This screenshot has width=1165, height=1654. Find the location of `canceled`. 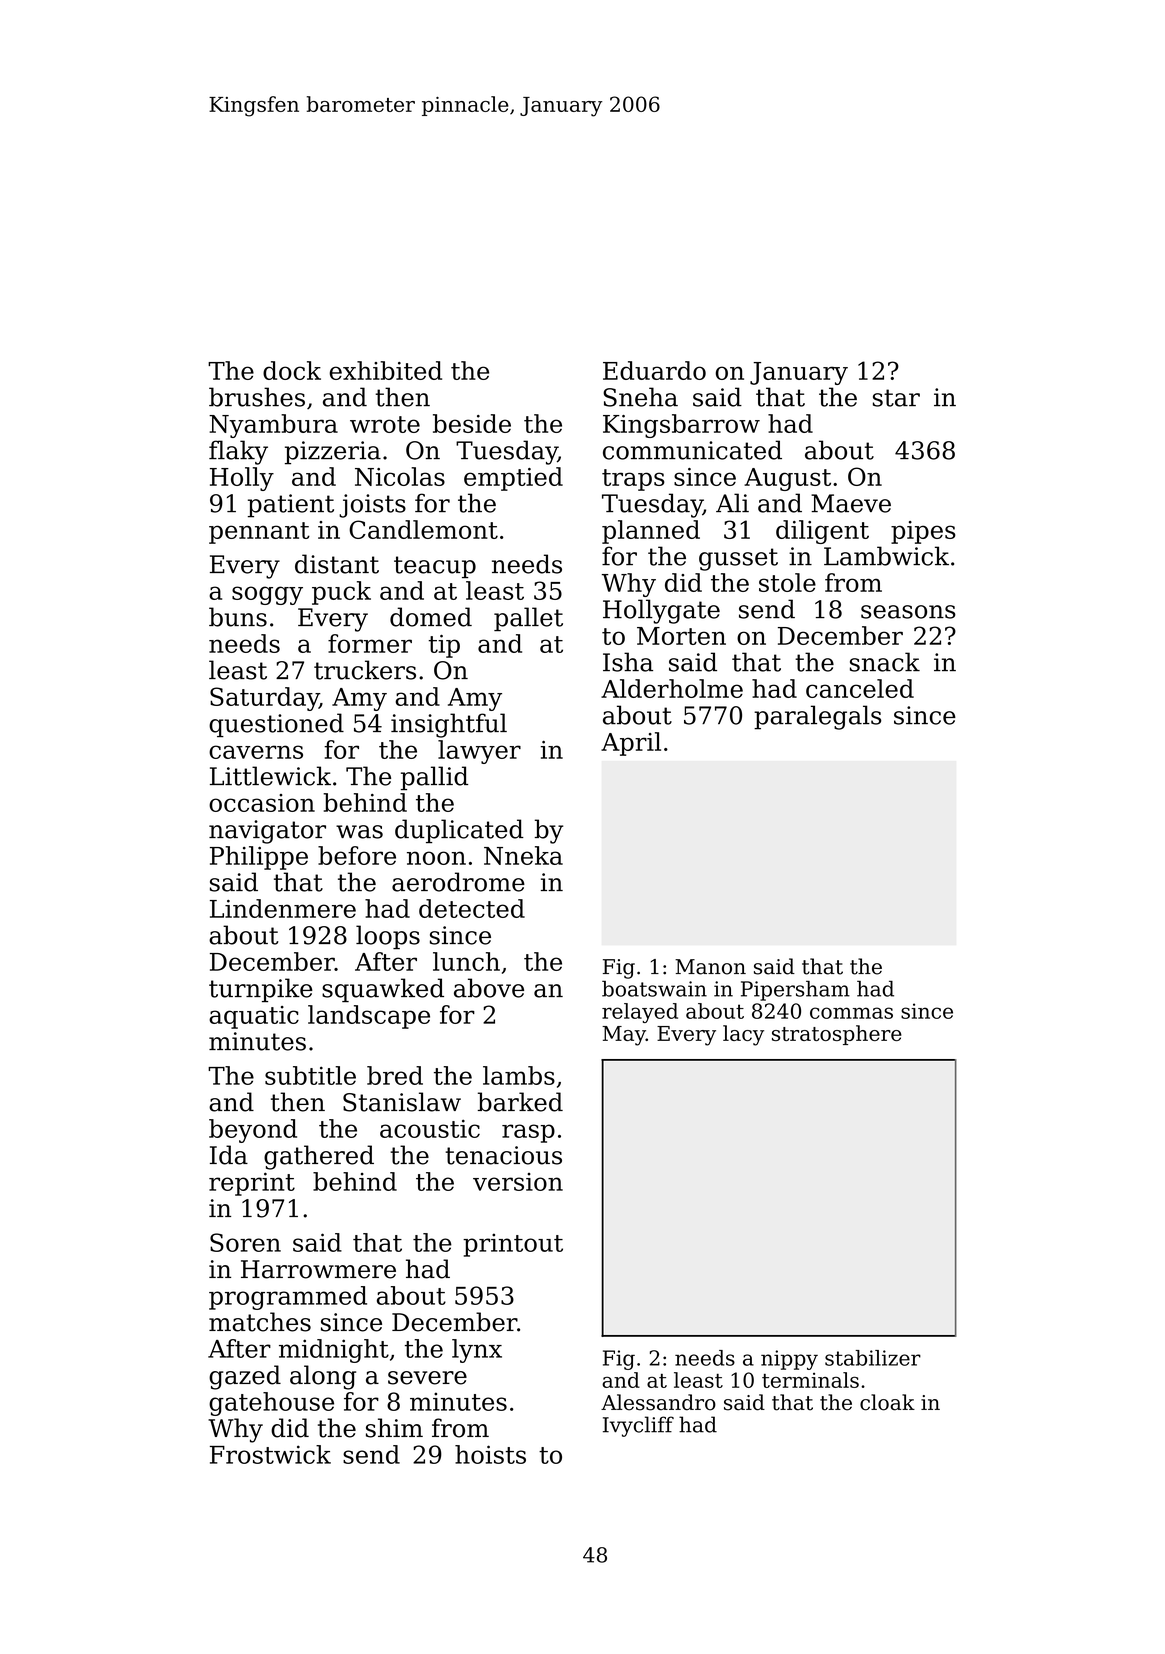

canceled is located at coordinates (860, 688).
